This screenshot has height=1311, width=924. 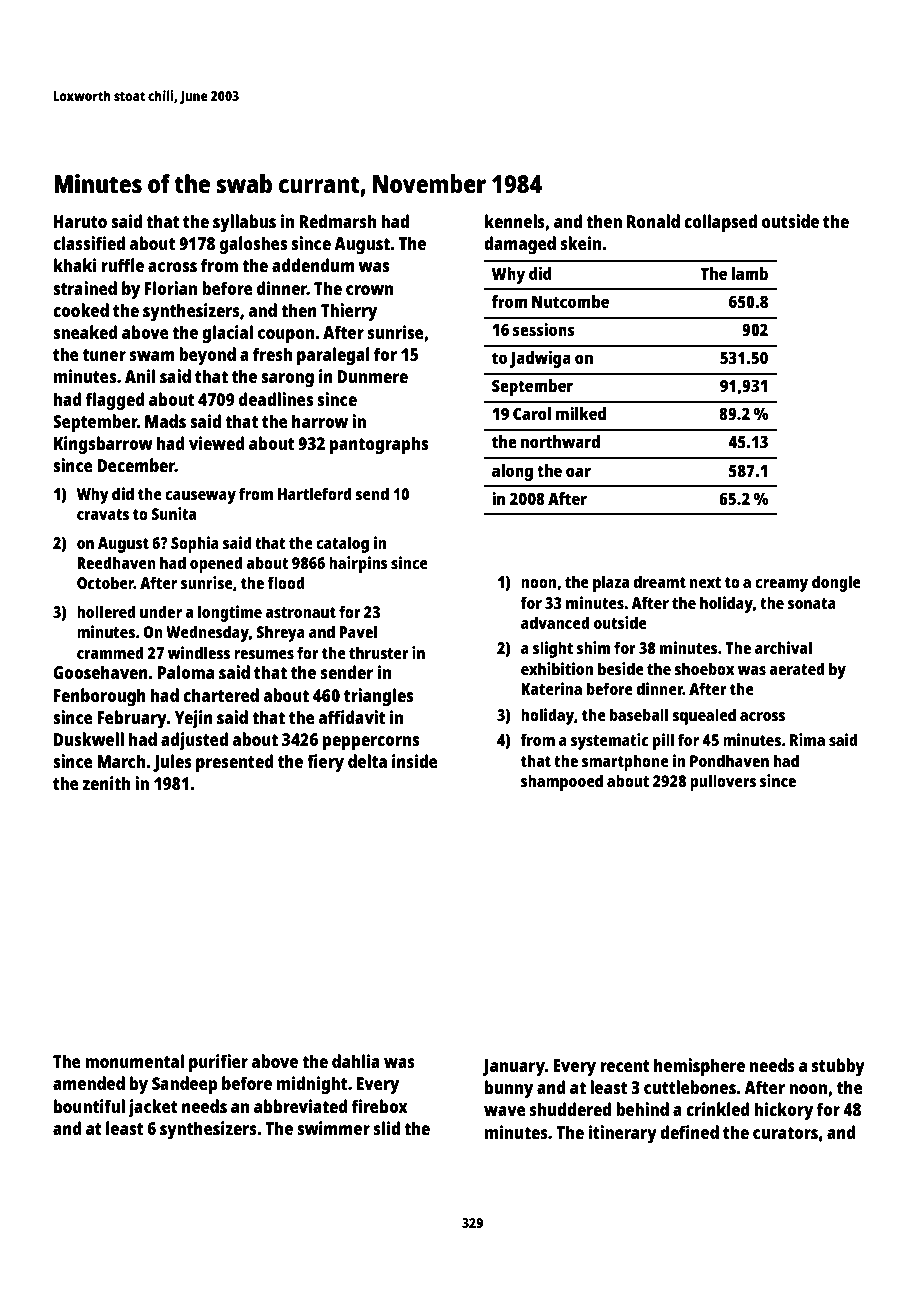 What do you see at coordinates (581, 243) in the screenshot?
I see `skein` at bounding box center [581, 243].
